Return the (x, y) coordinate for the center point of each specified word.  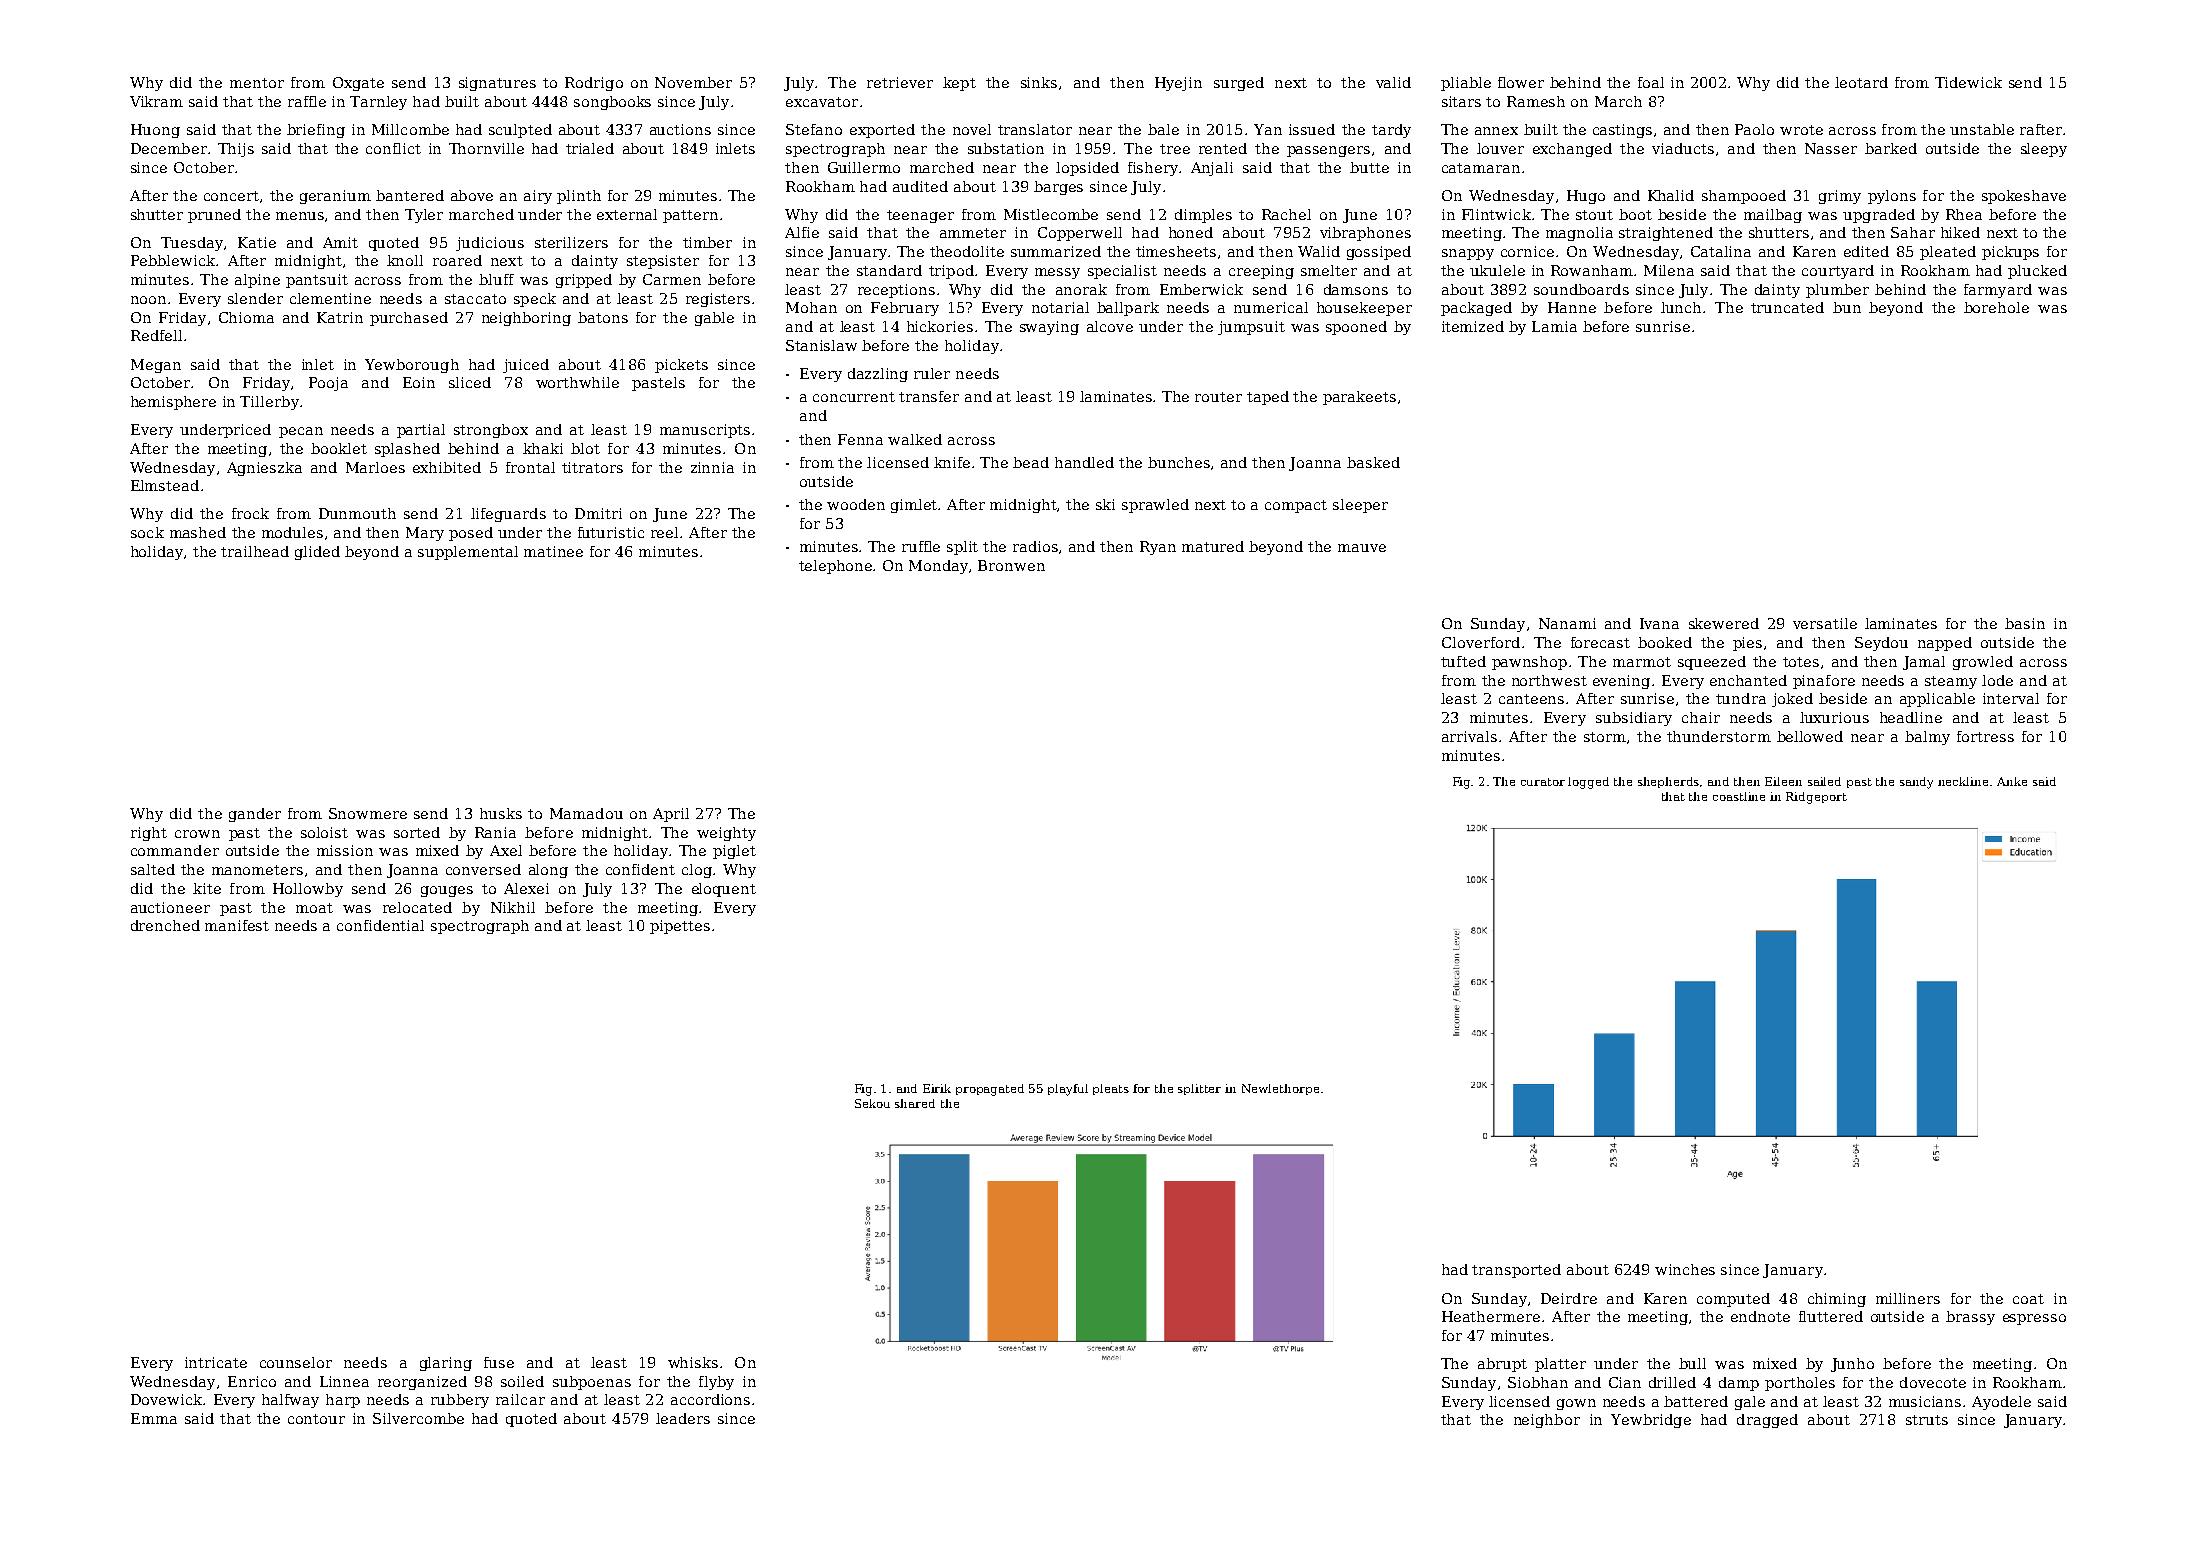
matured (1213, 546)
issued (1312, 129)
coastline (1739, 796)
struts (1927, 1420)
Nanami (1567, 623)
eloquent (724, 890)
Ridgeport (1816, 798)
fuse (499, 1362)
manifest (237, 925)
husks (501, 813)
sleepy (2044, 150)
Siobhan (1538, 1382)
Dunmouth (357, 513)
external (627, 214)
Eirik (937, 1088)
